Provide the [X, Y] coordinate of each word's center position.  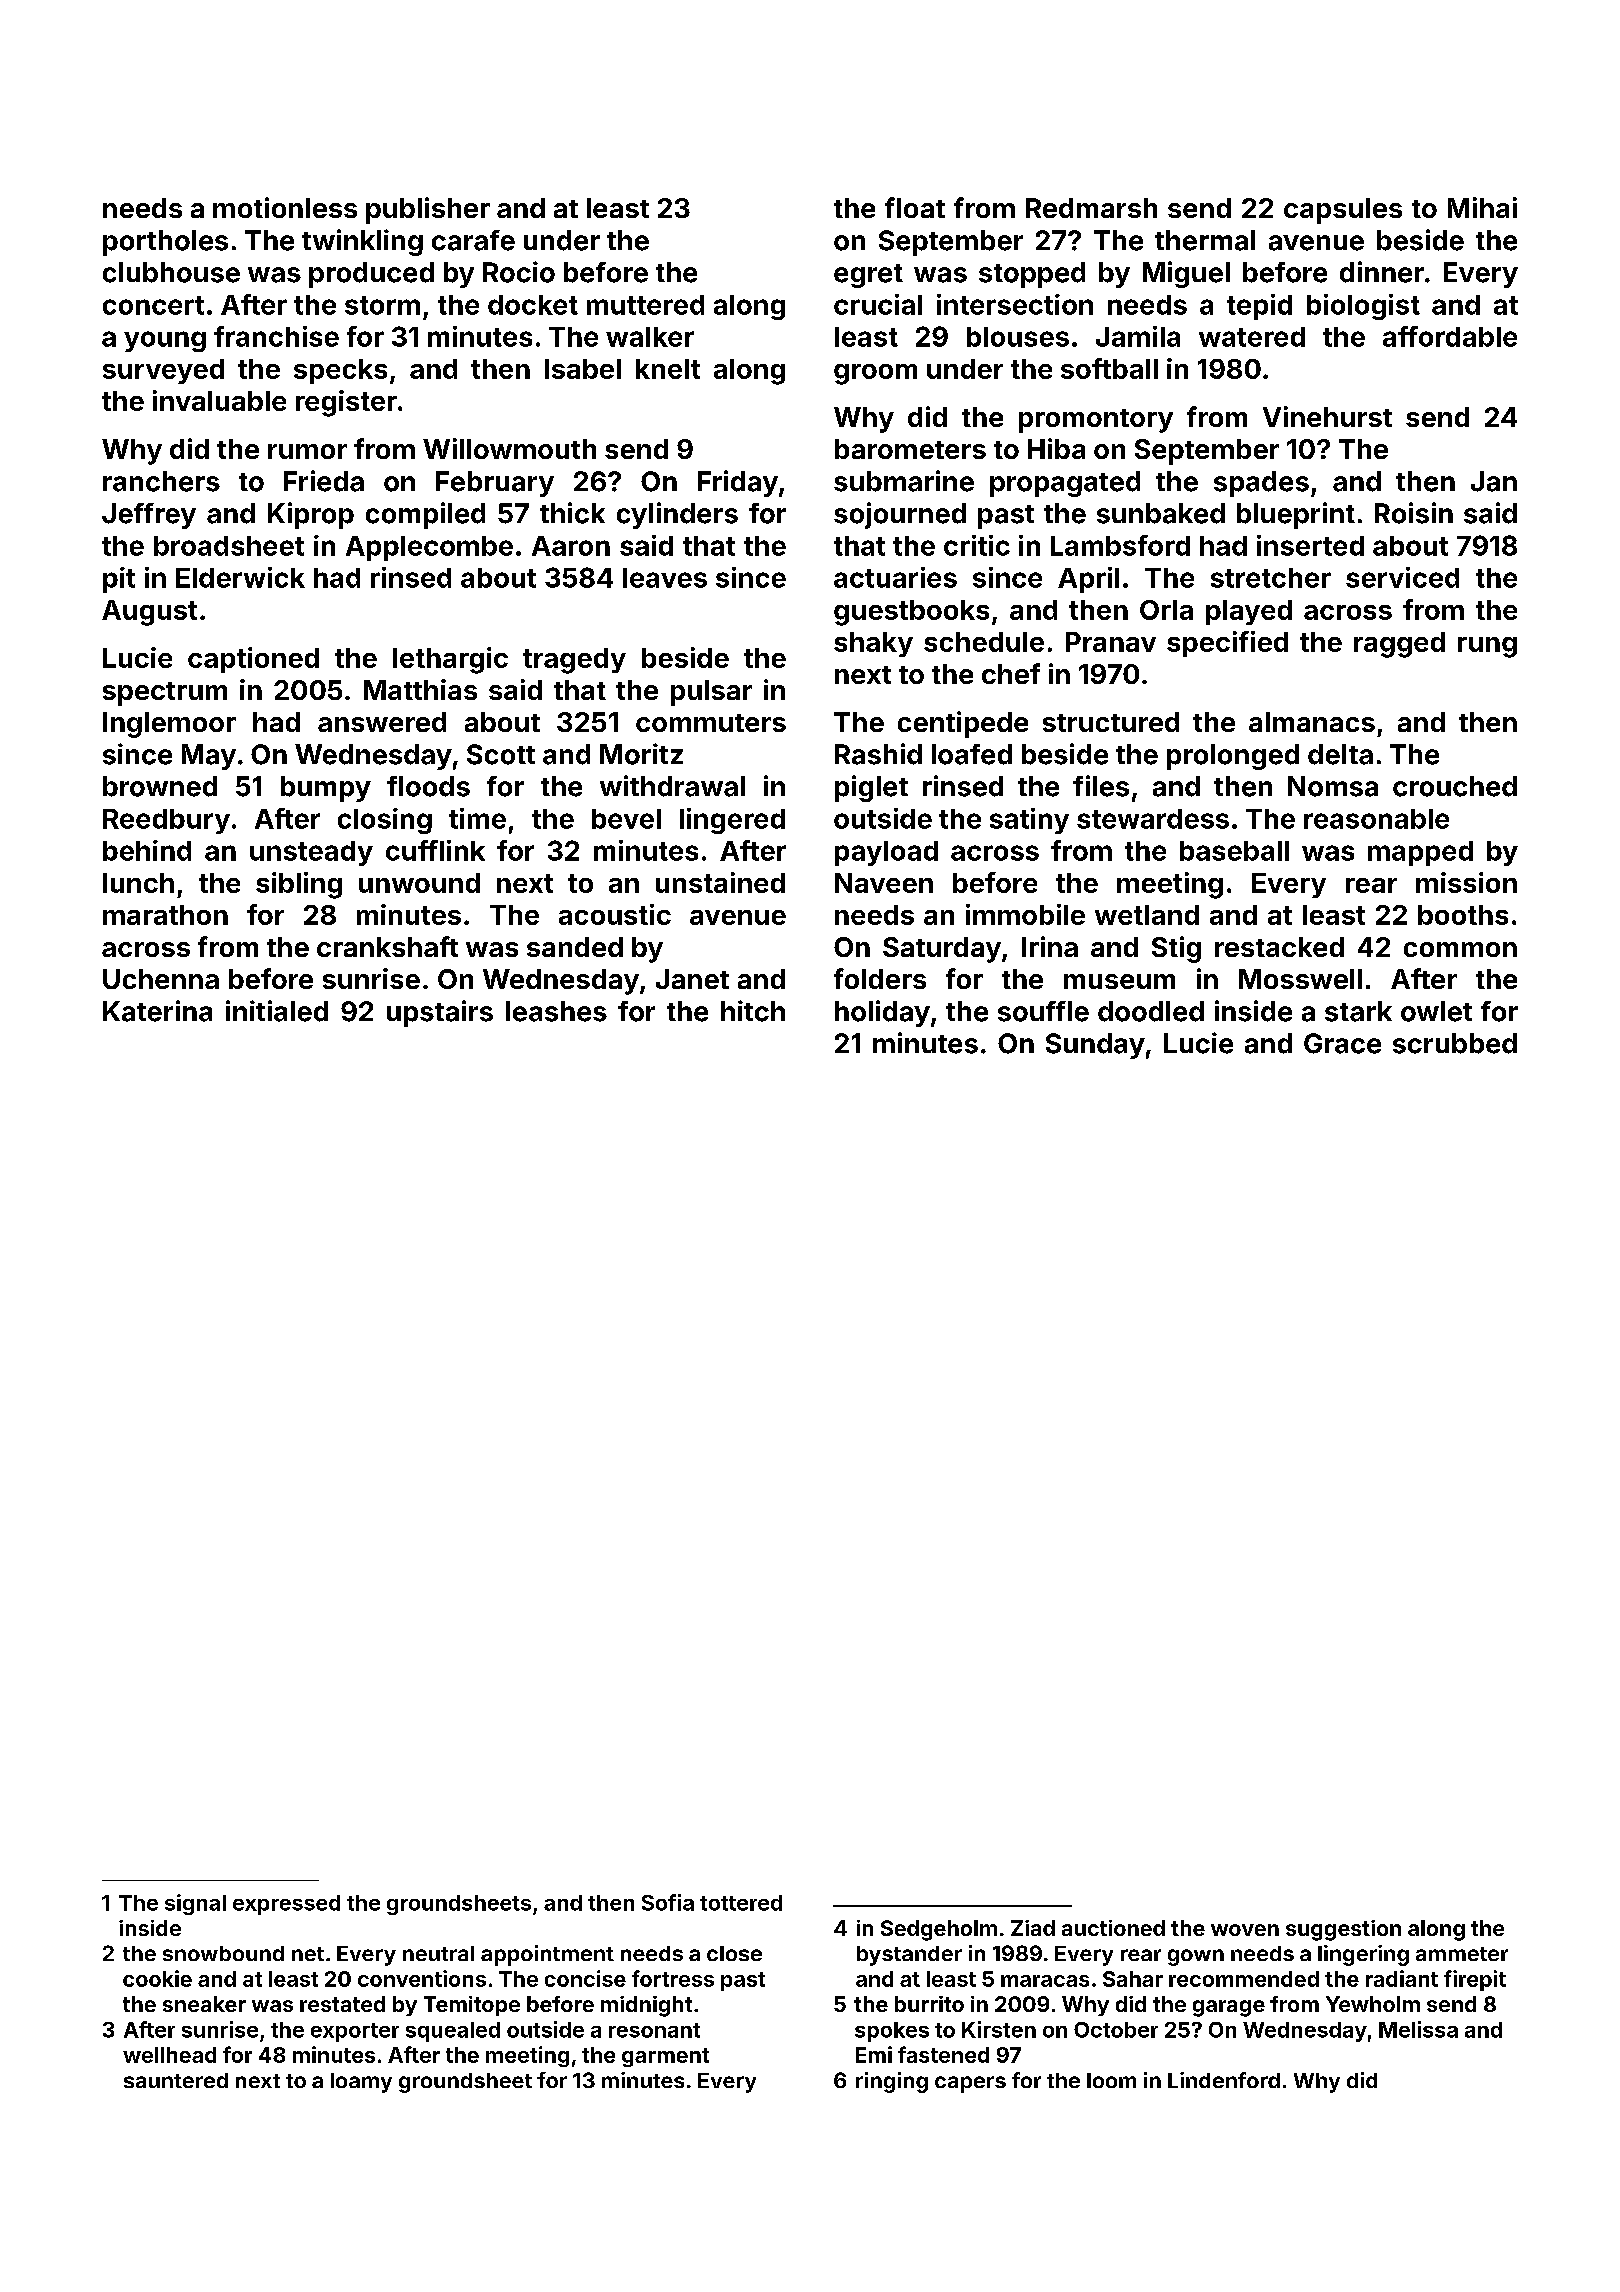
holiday [882, 1013]
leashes [556, 1011]
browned [160, 786]
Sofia [668, 1902]
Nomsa [1333, 786]
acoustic [615, 914]
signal [195, 1904]
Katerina [157, 1011]
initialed [277, 1011]
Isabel [583, 369]
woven [1245, 1930]
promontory [1096, 421]
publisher [428, 210]
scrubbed [1455, 1043]
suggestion [1343, 1930]
